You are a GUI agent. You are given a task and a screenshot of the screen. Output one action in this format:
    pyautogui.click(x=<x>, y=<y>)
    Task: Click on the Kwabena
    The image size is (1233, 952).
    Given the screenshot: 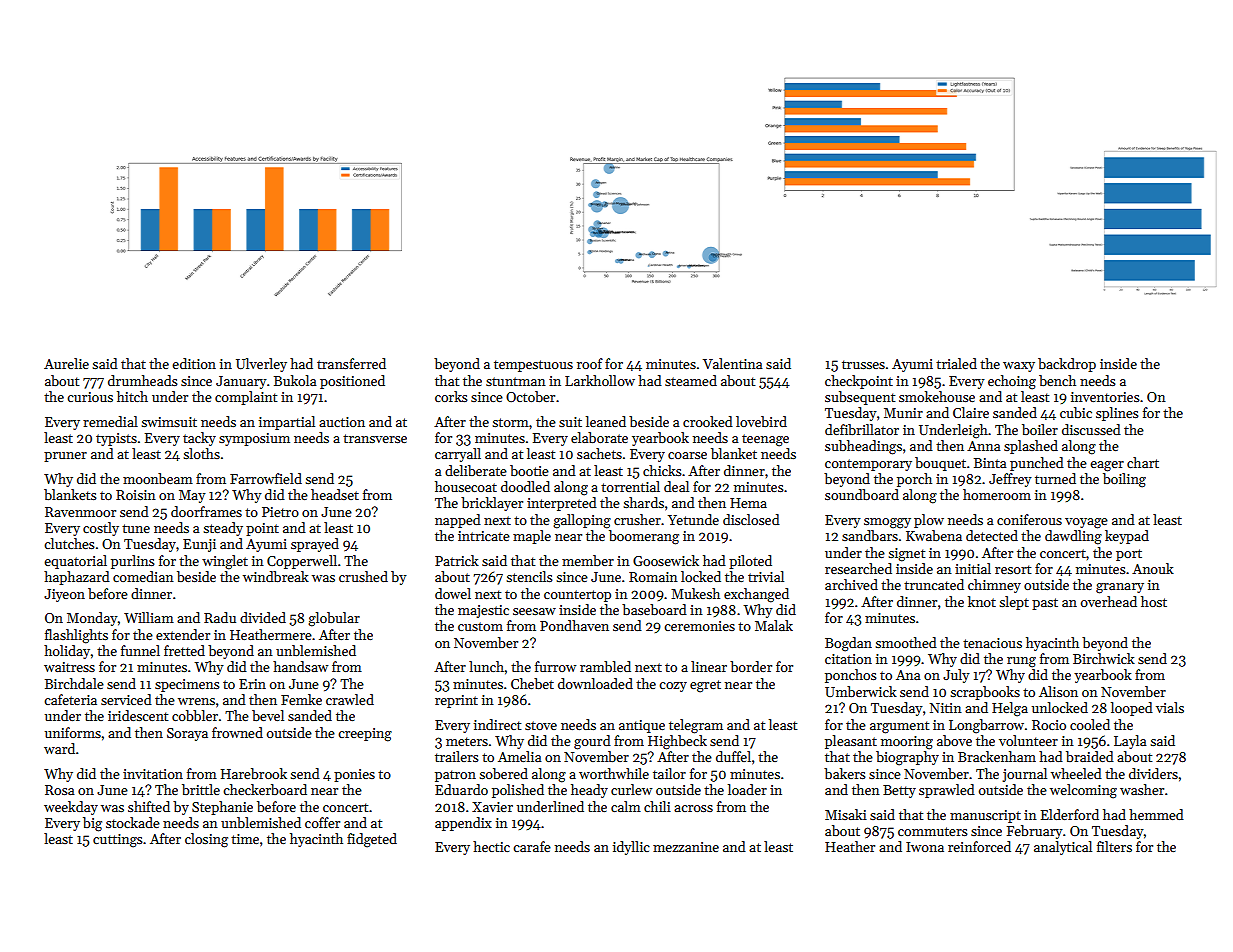 What is the action you would take?
    pyautogui.click(x=934, y=535)
